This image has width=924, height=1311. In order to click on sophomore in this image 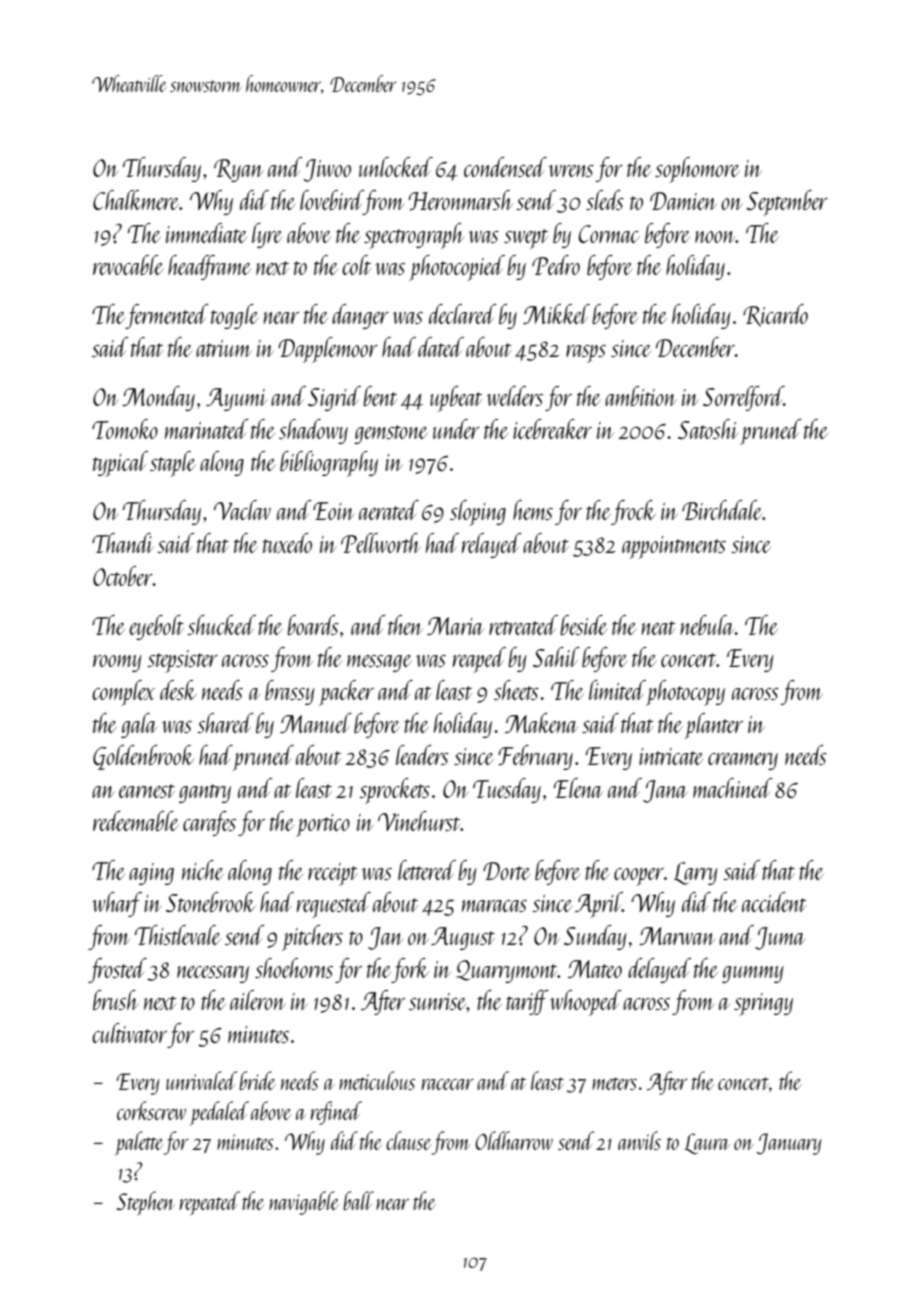, I will do `click(697, 170)`.
